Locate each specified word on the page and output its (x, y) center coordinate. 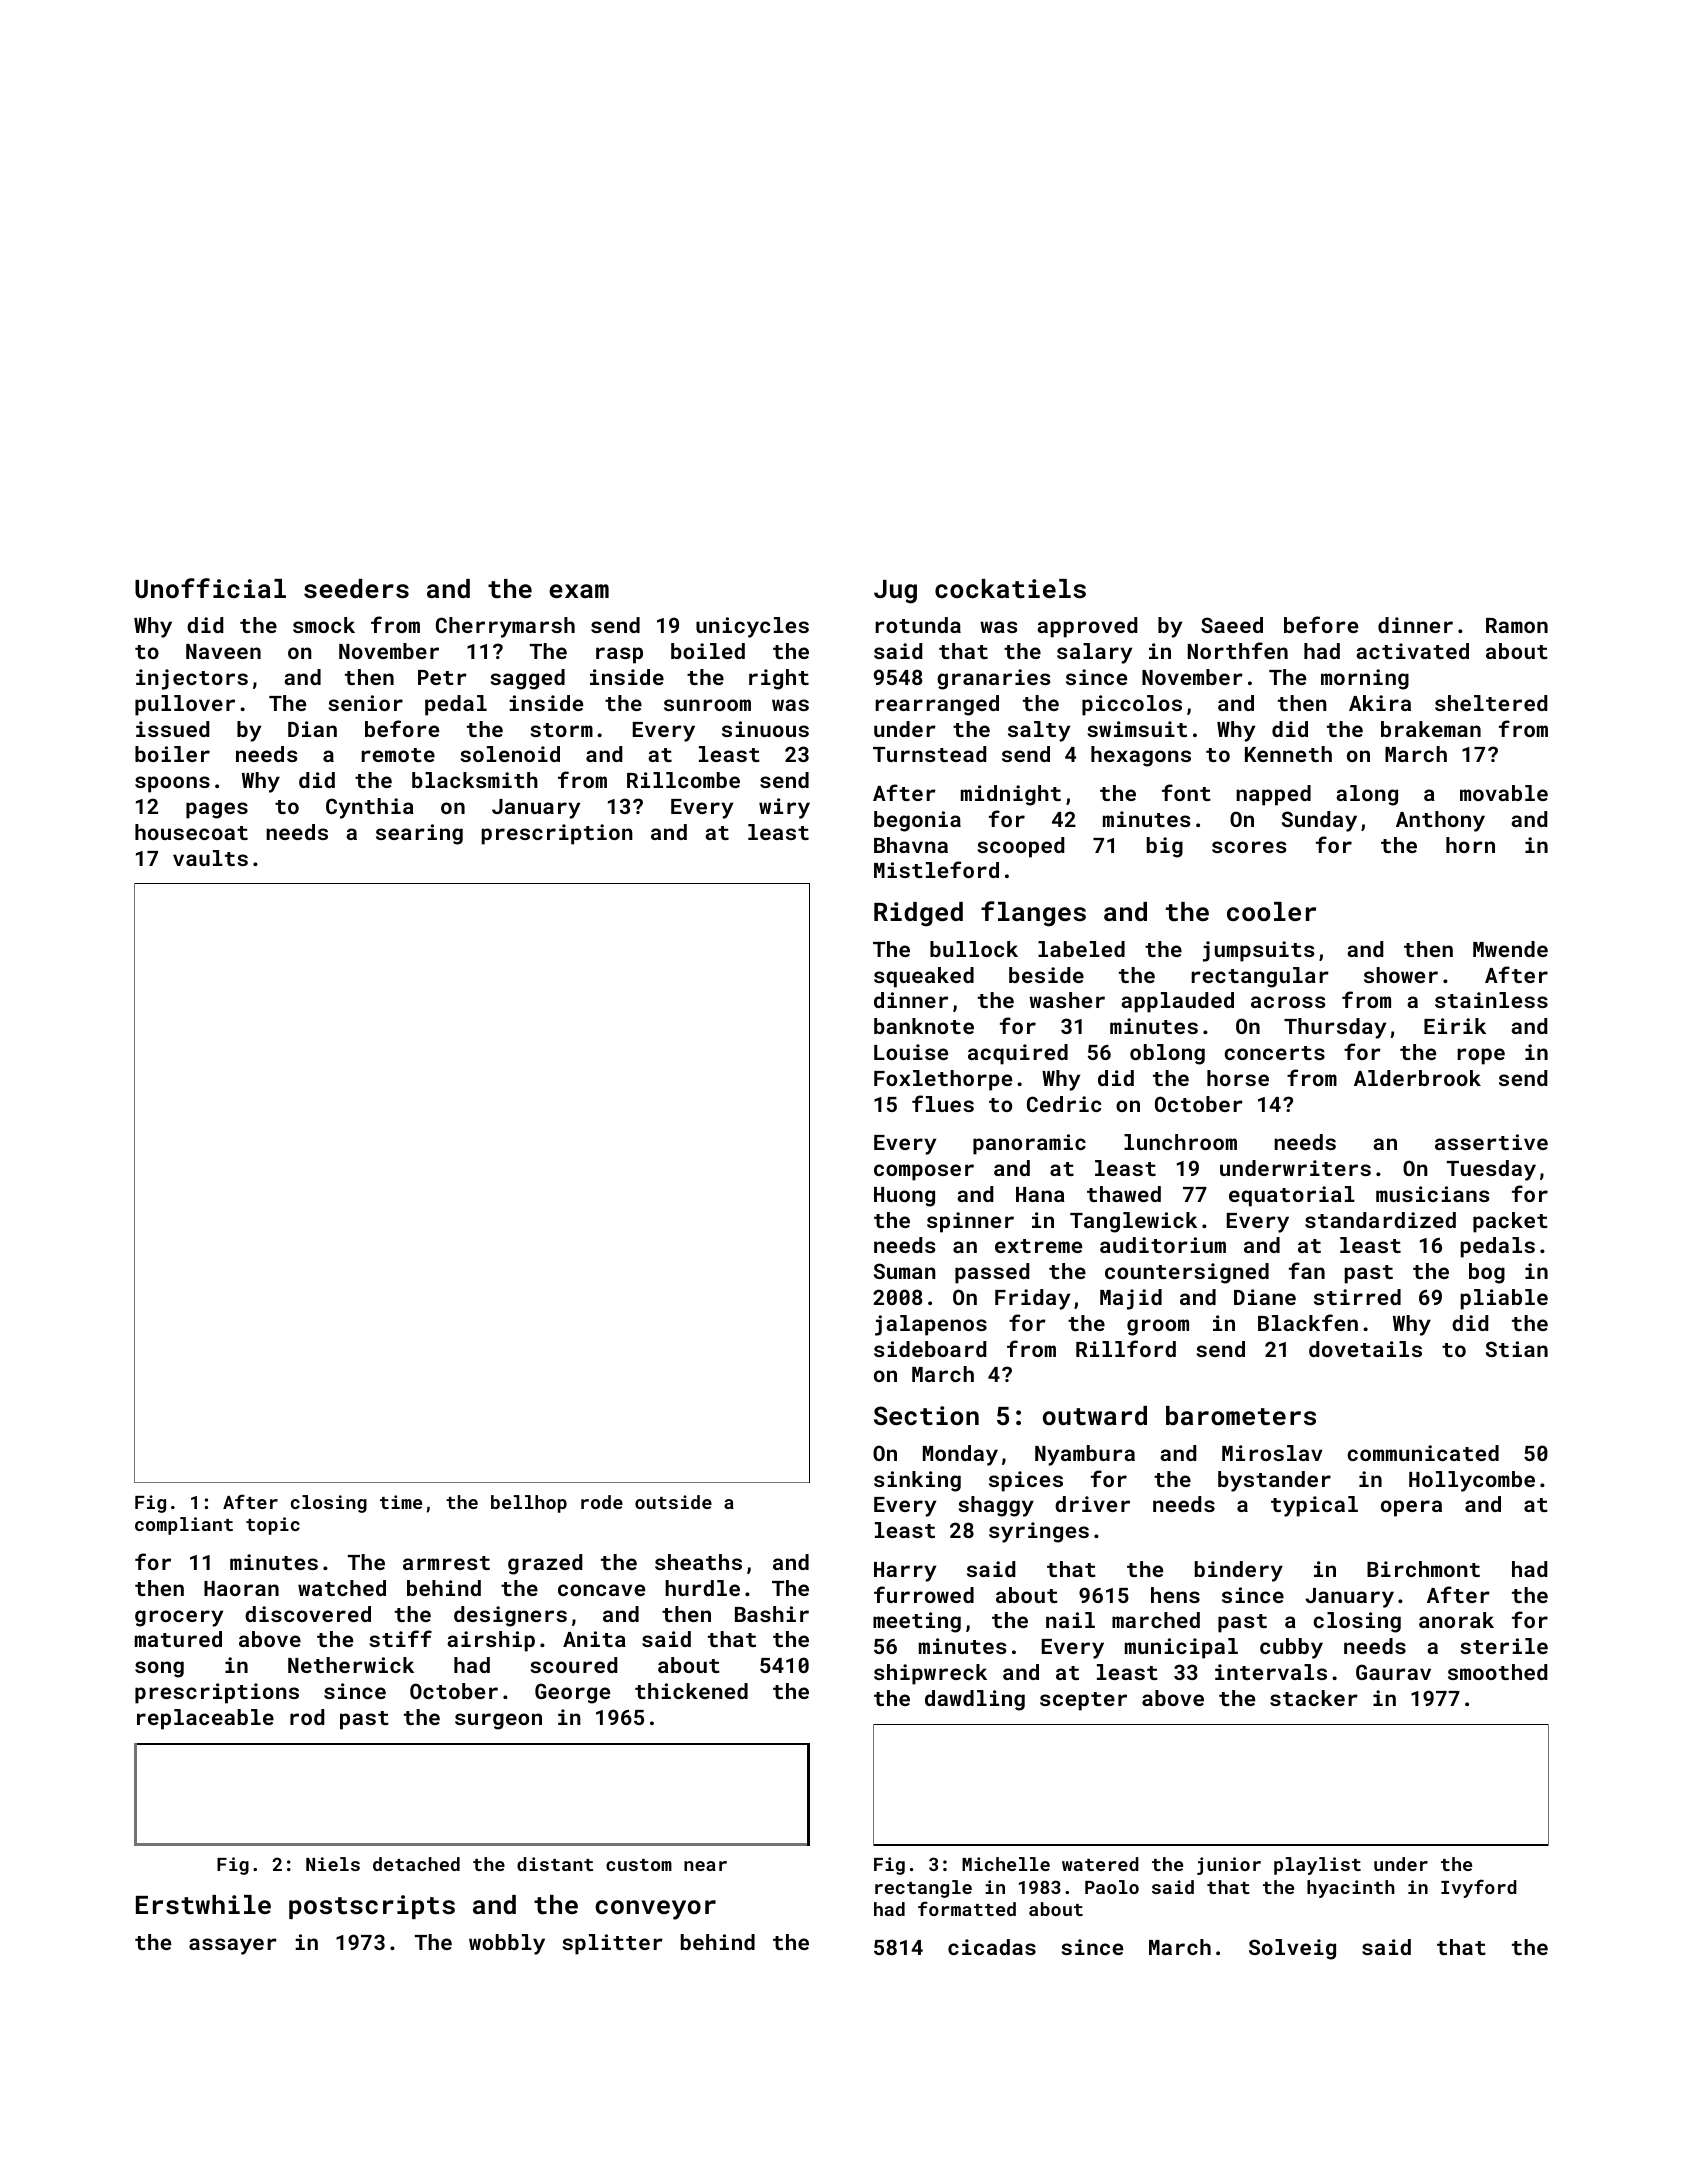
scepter (1083, 1701)
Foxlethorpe (943, 1080)
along (1367, 795)
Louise (911, 1052)
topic (273, 1526)
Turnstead (929, 754)
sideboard (930, 1349)
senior (365, 703)
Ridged (918, 914)
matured (178, 1639)
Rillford (1126, 1348)
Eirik (1455, 1026)
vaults (210, 858)
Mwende (1510, 949)
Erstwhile (203, 1905)
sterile (1504, 1646)
